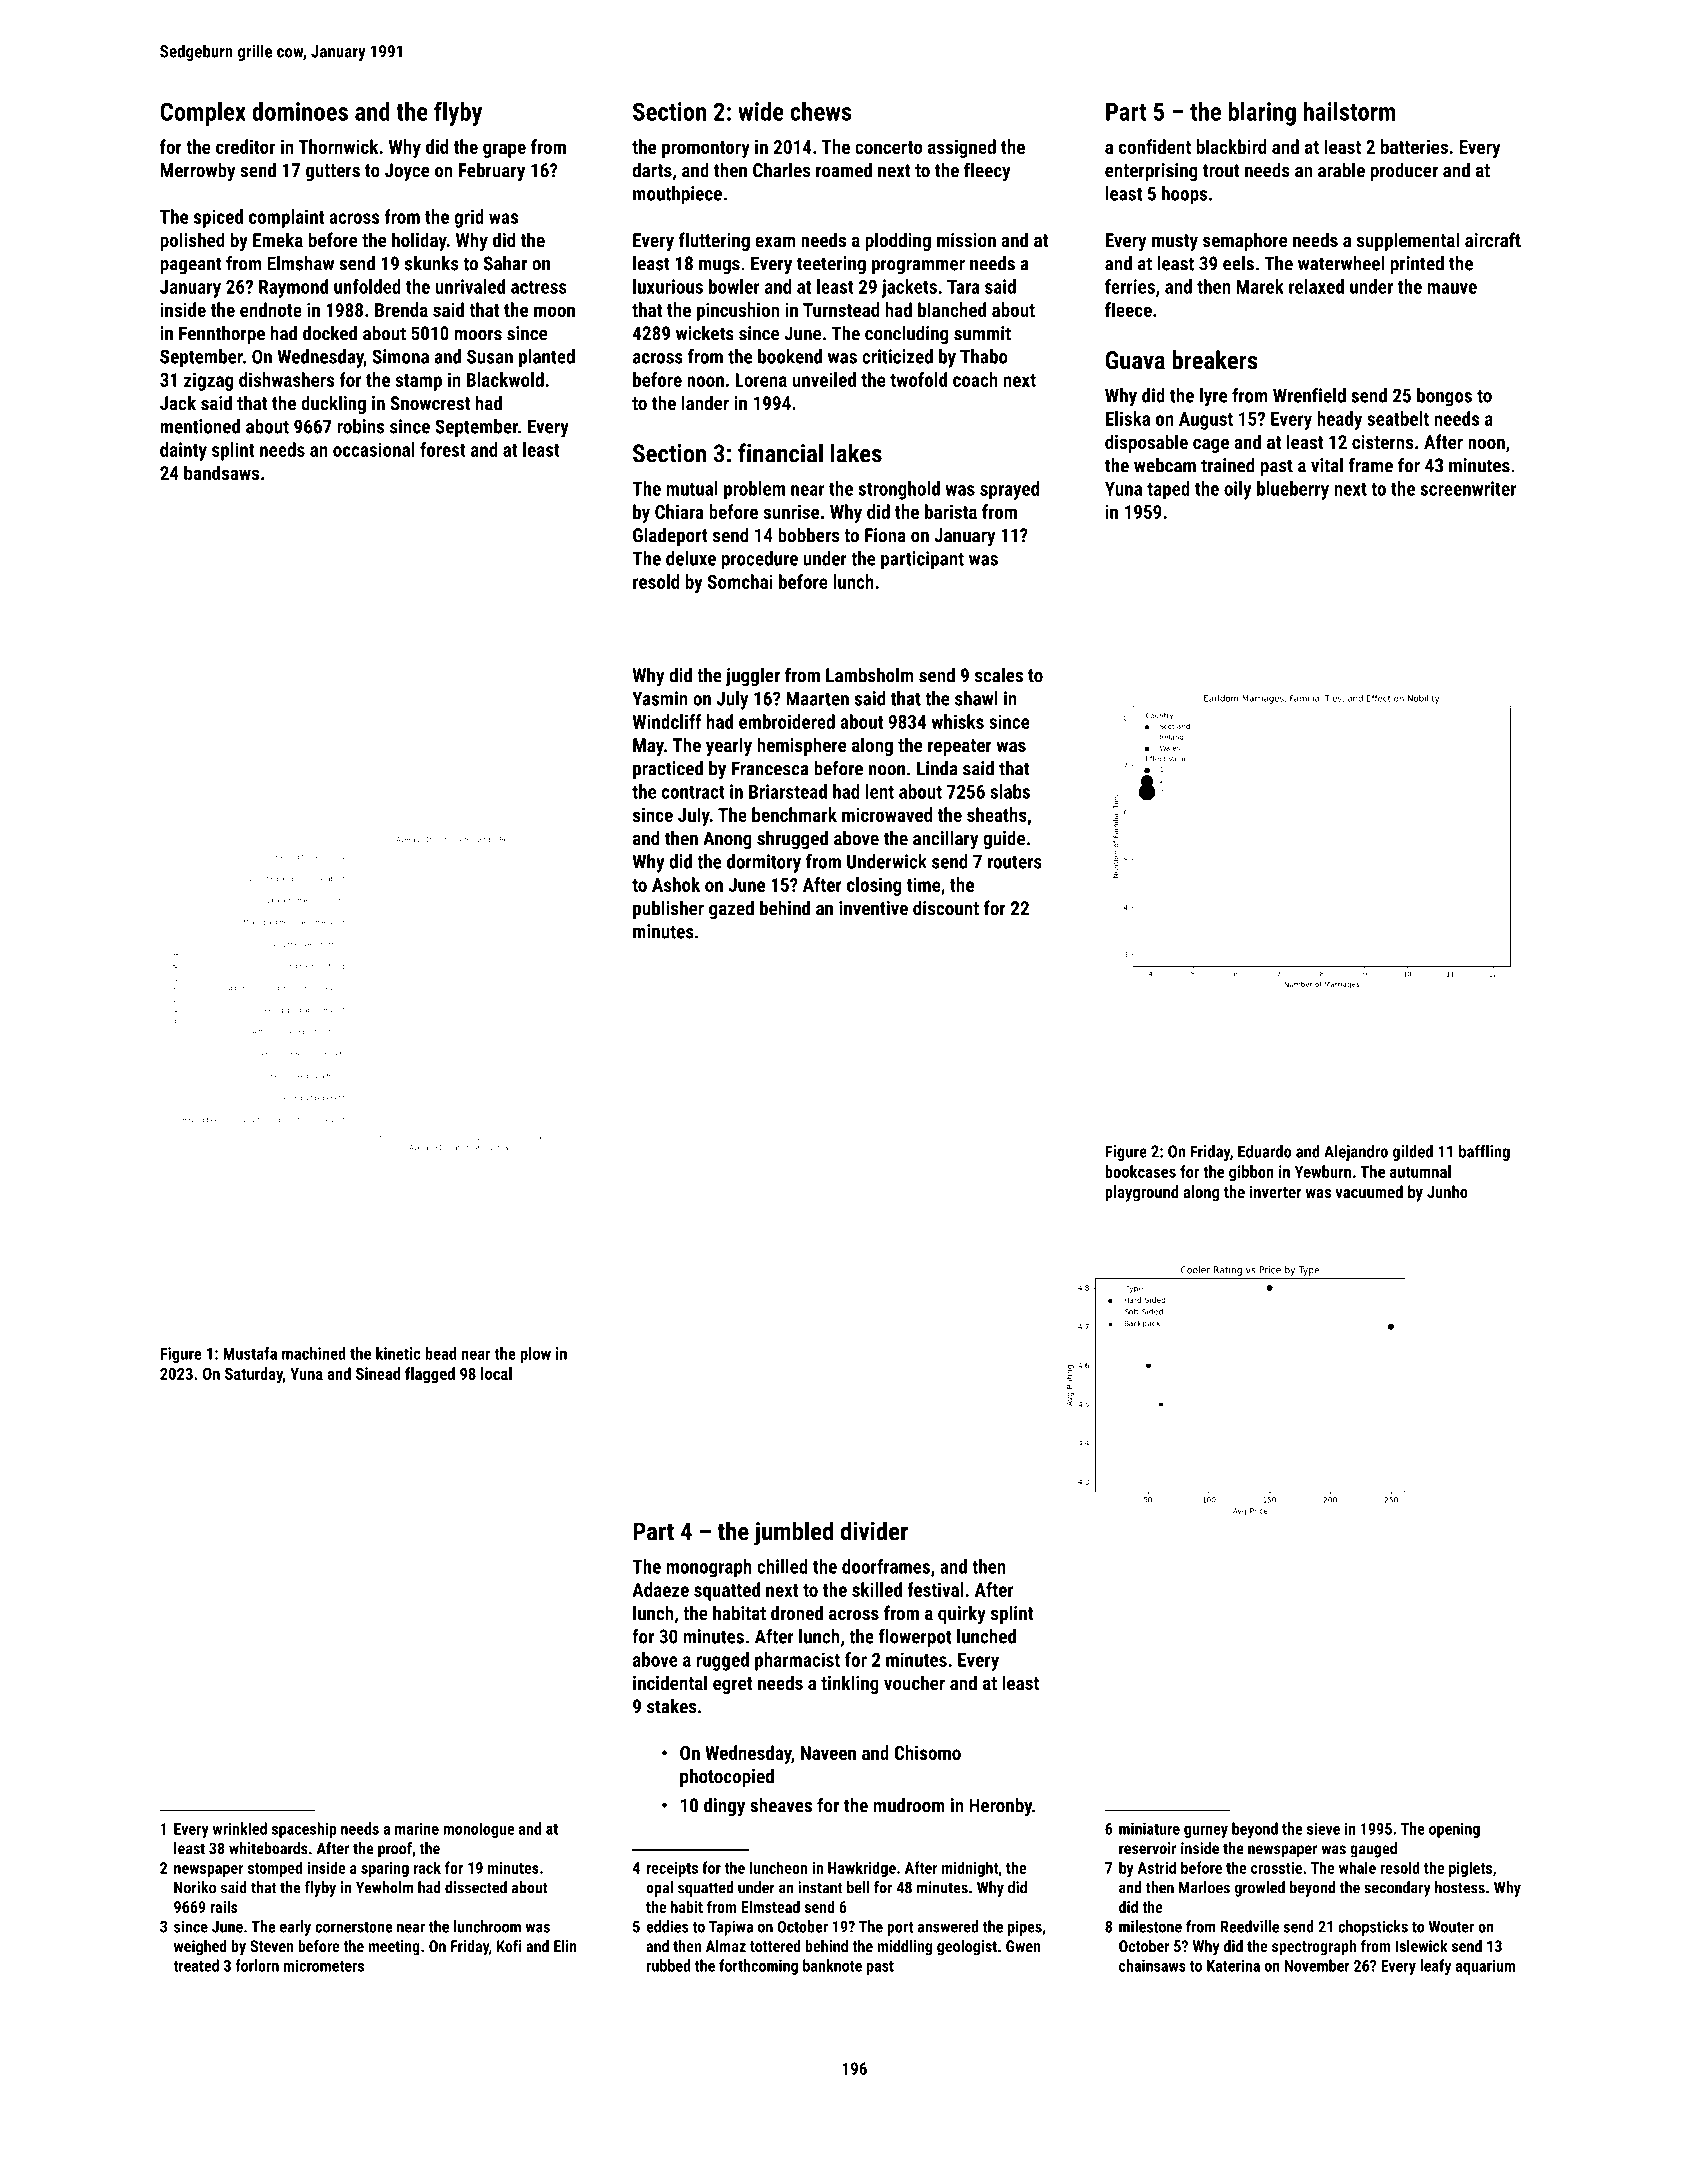  What do you see at coordinates (668, 909) in the image?
I see `publisher` at bounding box center [668, 909].
